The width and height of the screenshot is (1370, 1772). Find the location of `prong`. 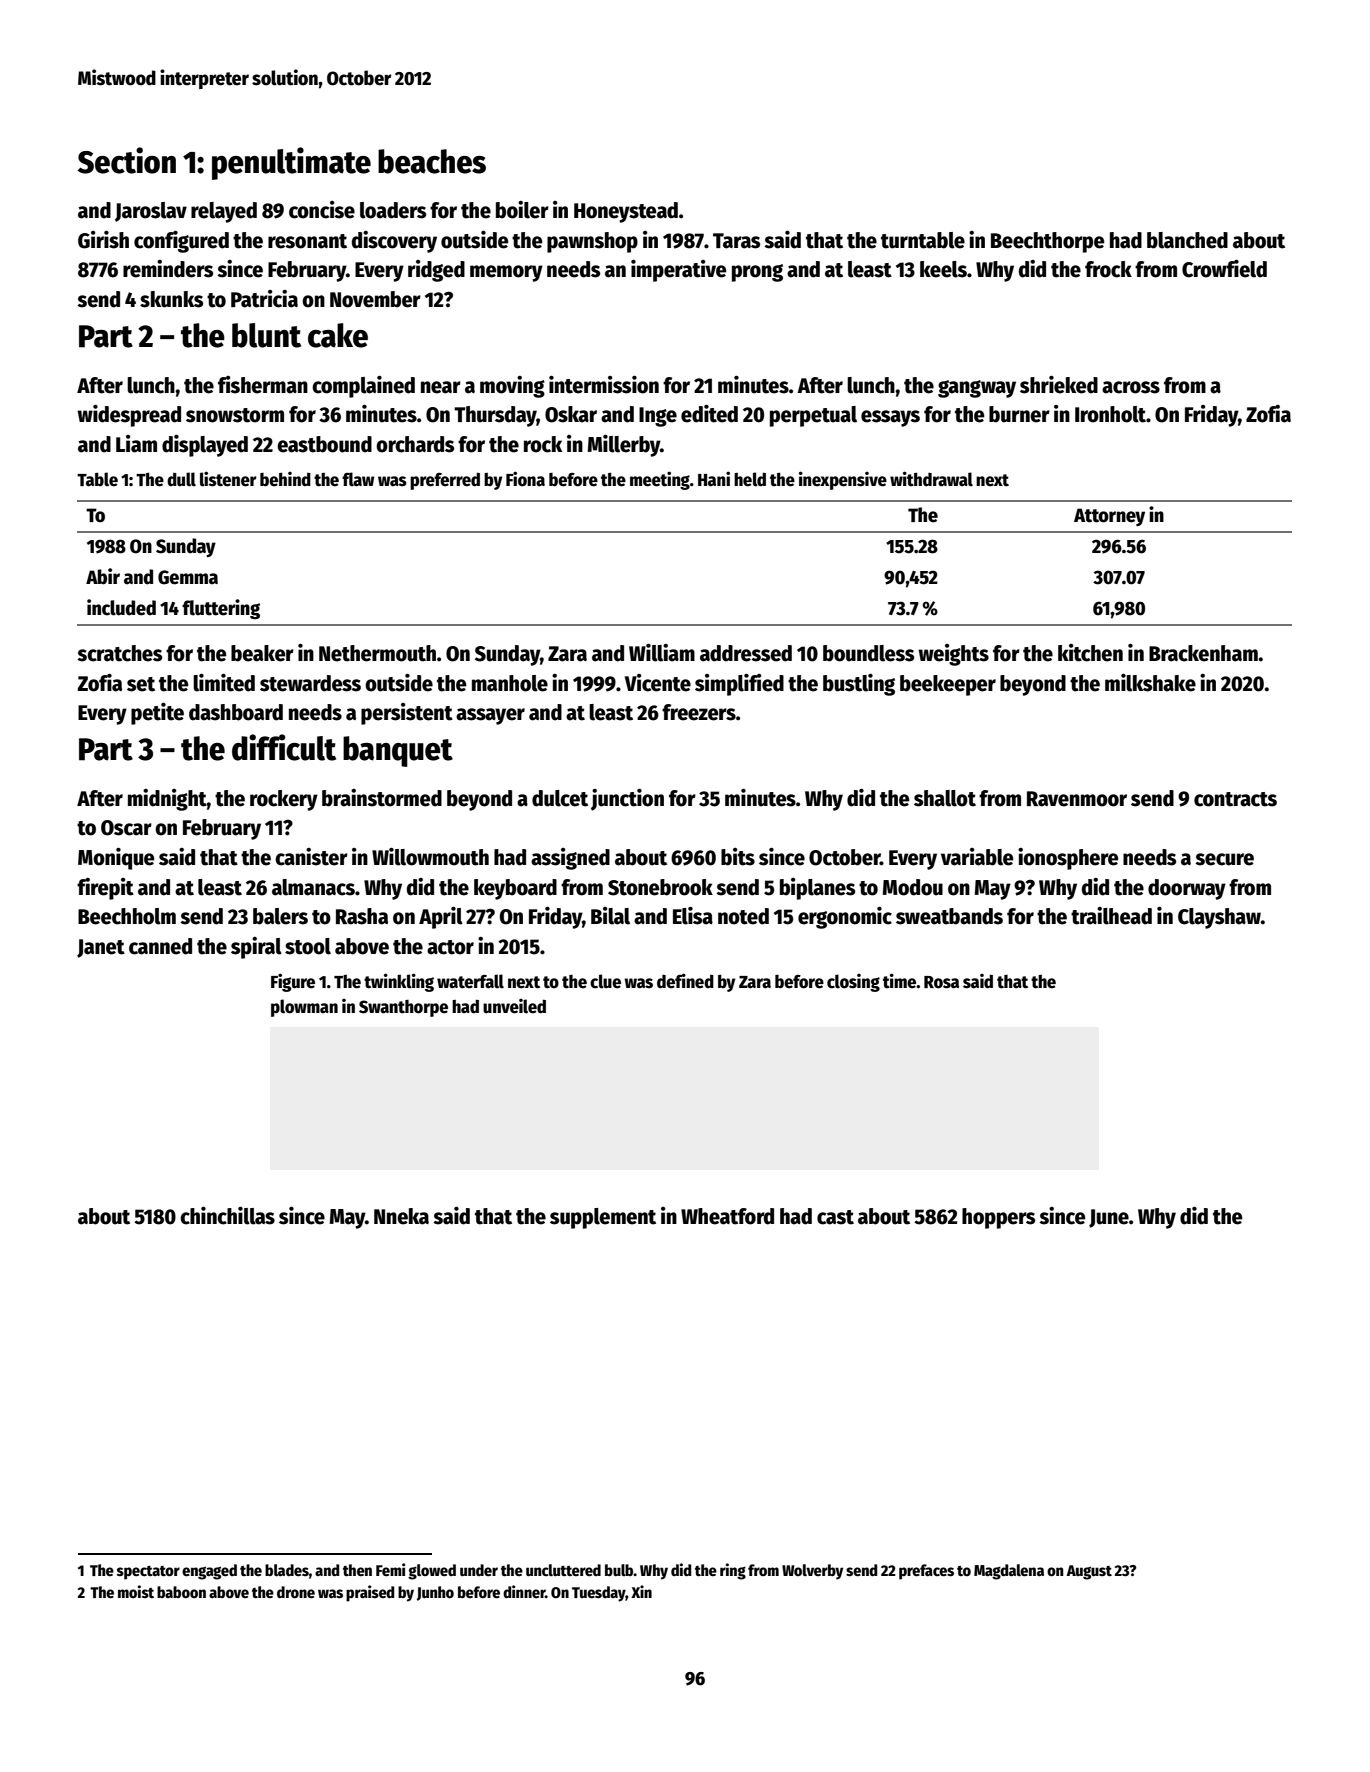

prong is located at coordinates (757, 273).
